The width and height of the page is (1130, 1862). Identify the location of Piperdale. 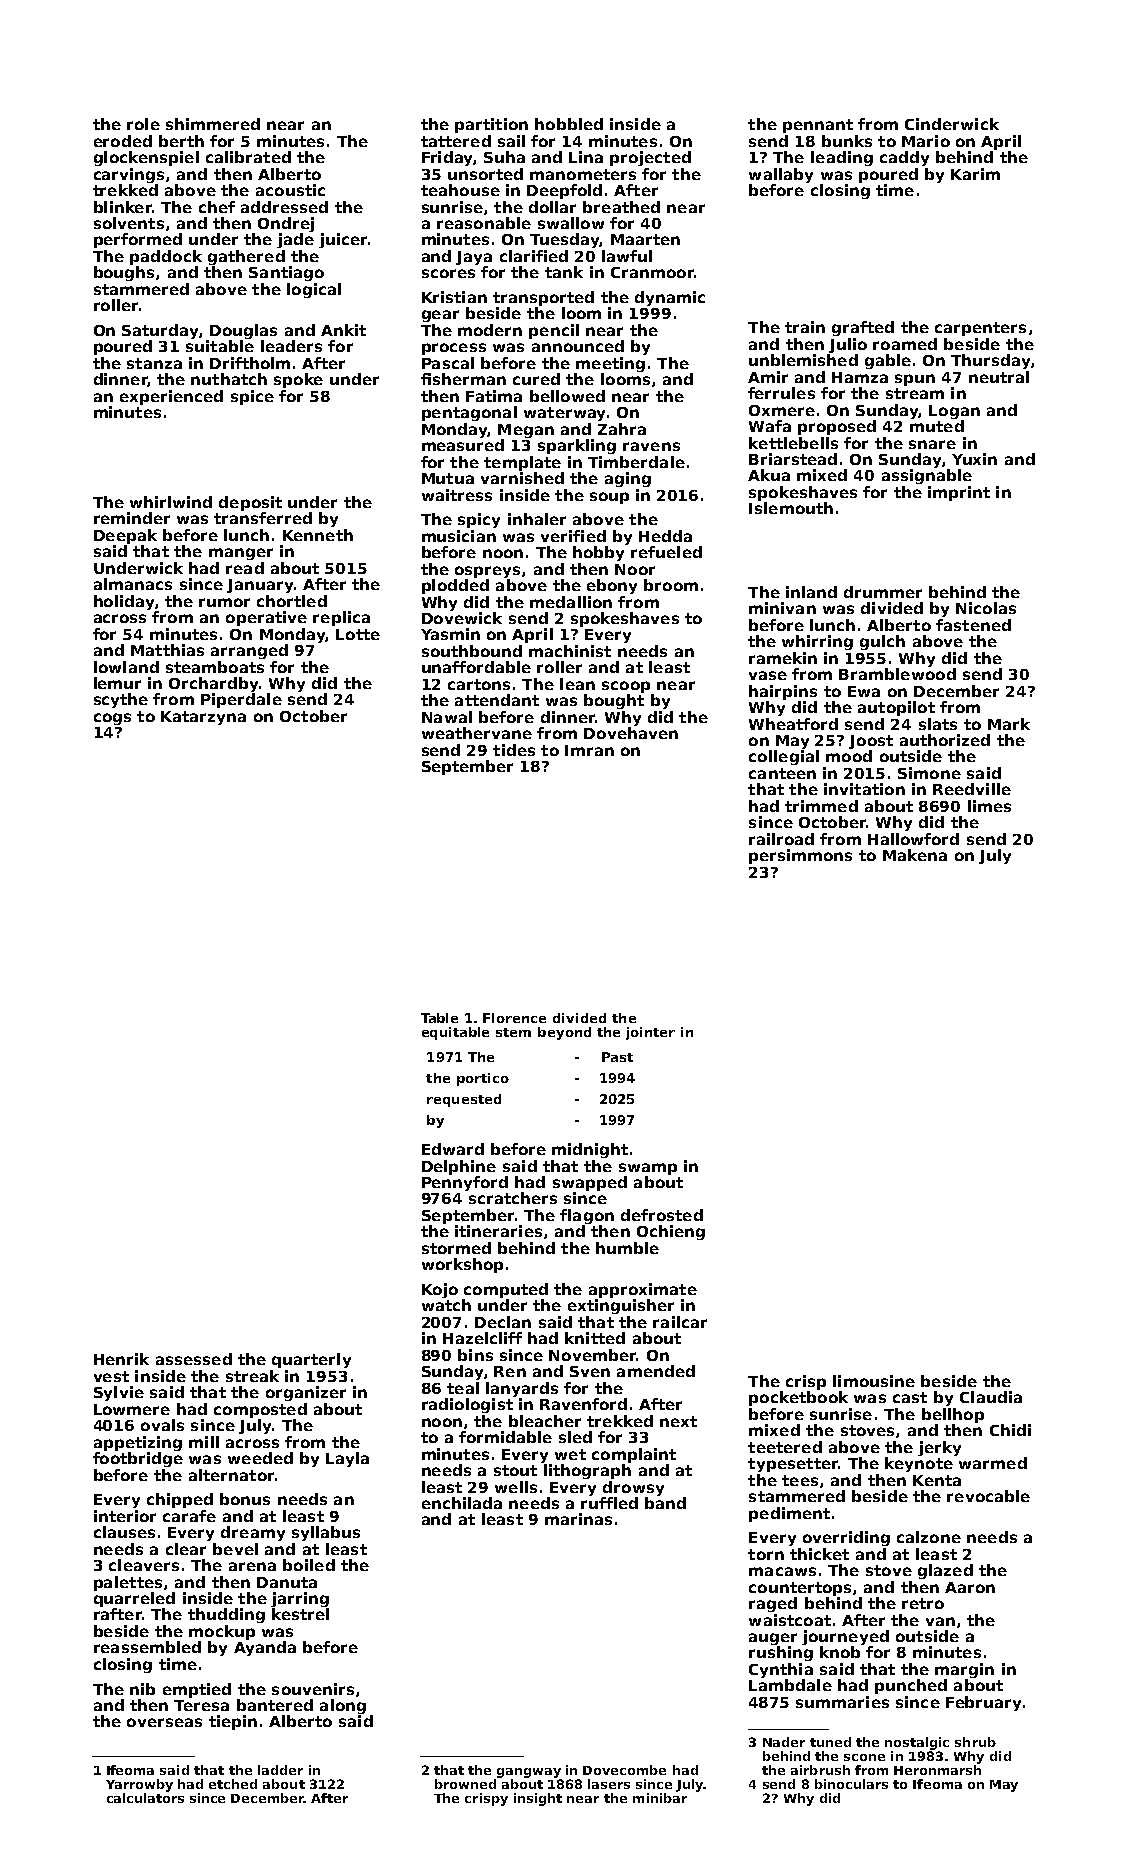
(241, 700).
